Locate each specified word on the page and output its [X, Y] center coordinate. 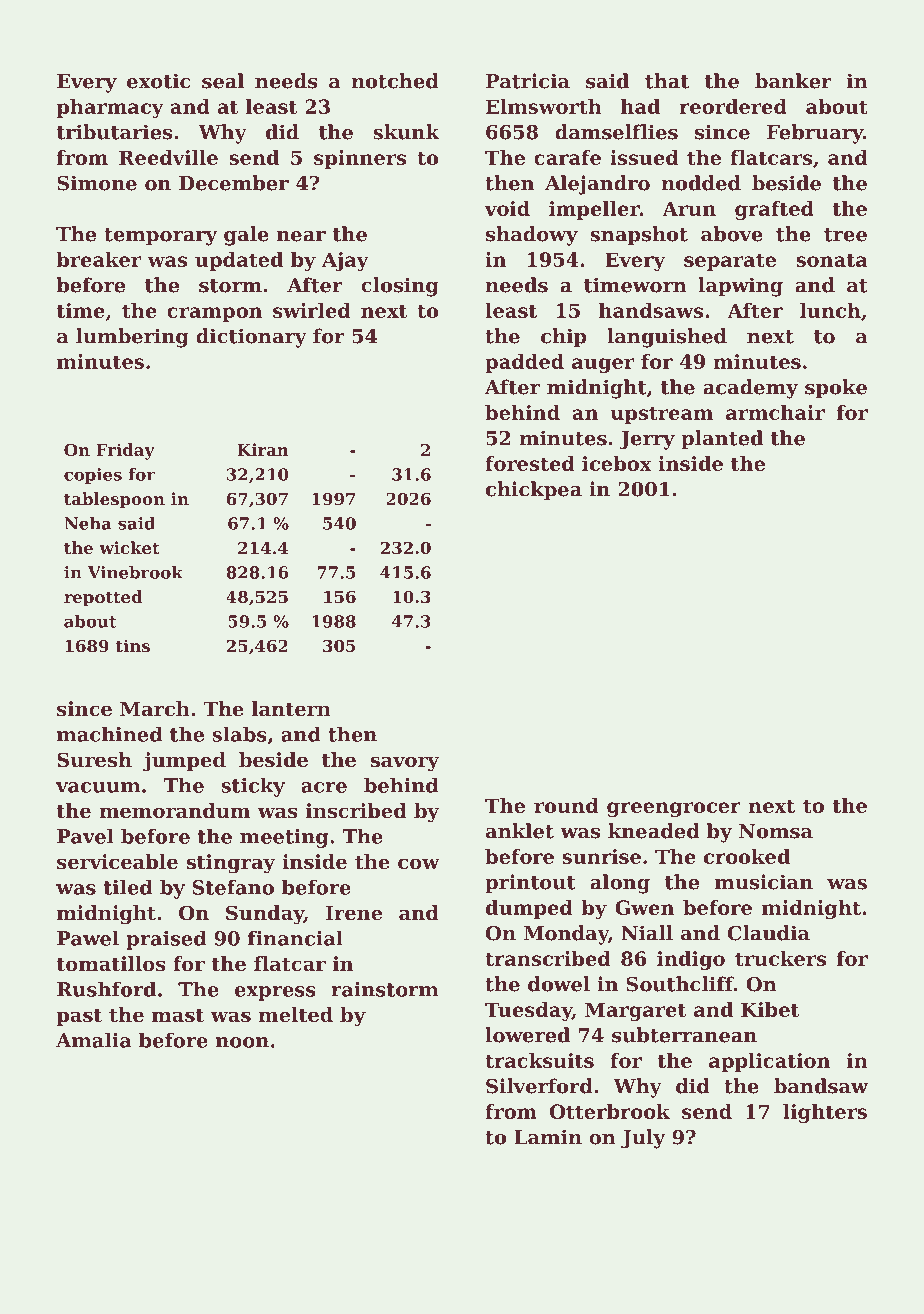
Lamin [548, 1137]
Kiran [263, 449]
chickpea [534, 491]
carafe [567, 157]
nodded [701, 183]
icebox [617, 463]
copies [93, 476]
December [234, 183]
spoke [836, 389]
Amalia [94, 1040]
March [155, 709]
